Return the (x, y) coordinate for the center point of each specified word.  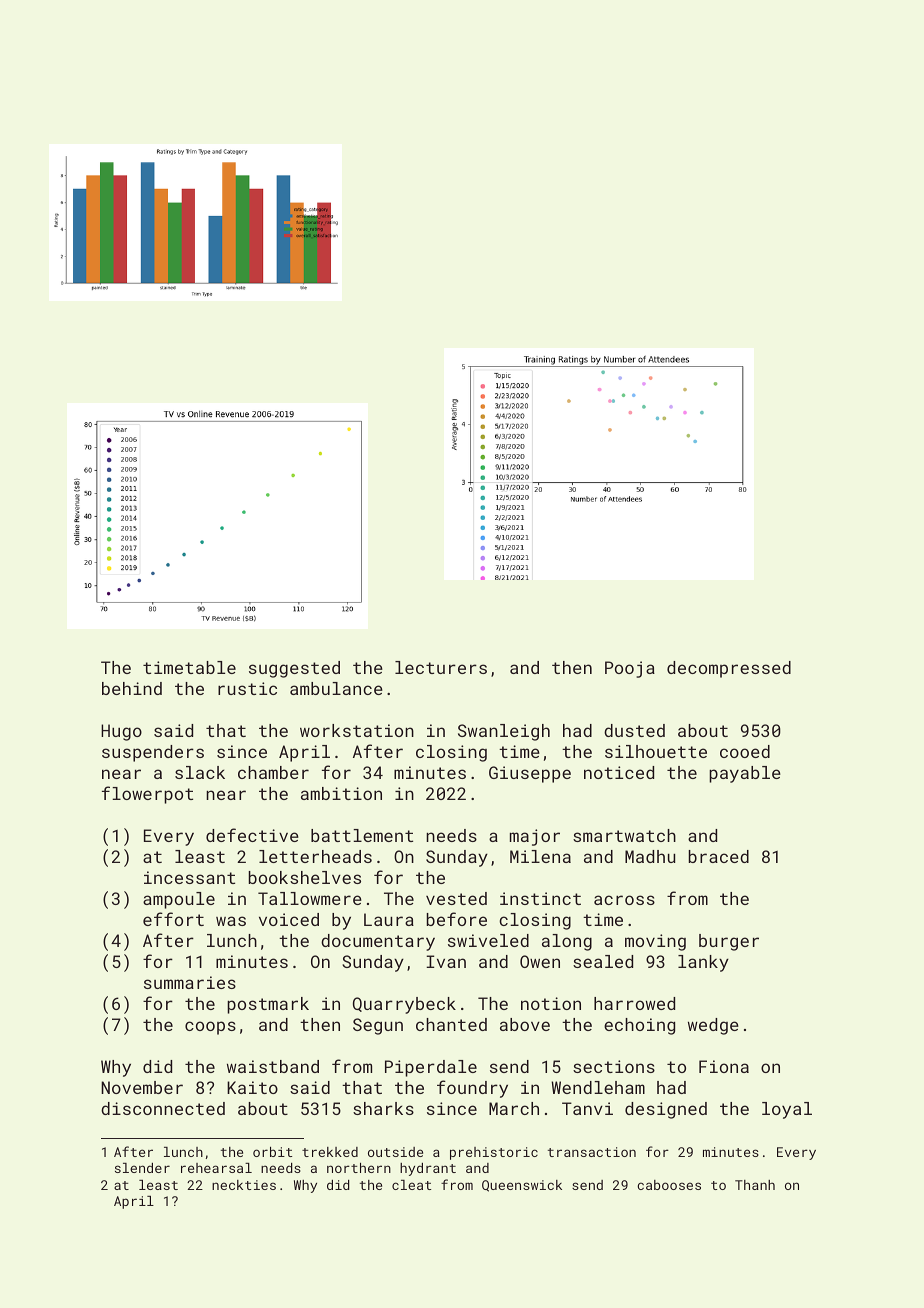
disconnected (163, 1108)
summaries (190, 982)
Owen (540, 961)
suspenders (153, 753)
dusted (634, 730)
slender (142, 1168)
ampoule (179, 900)
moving (655, 942)
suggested (294, 669)
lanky (703, 963)
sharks (383, 1108)
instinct (540, 898)
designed (666, 1110)
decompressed (729, 669)
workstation (357, 730)
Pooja (630, 669)
